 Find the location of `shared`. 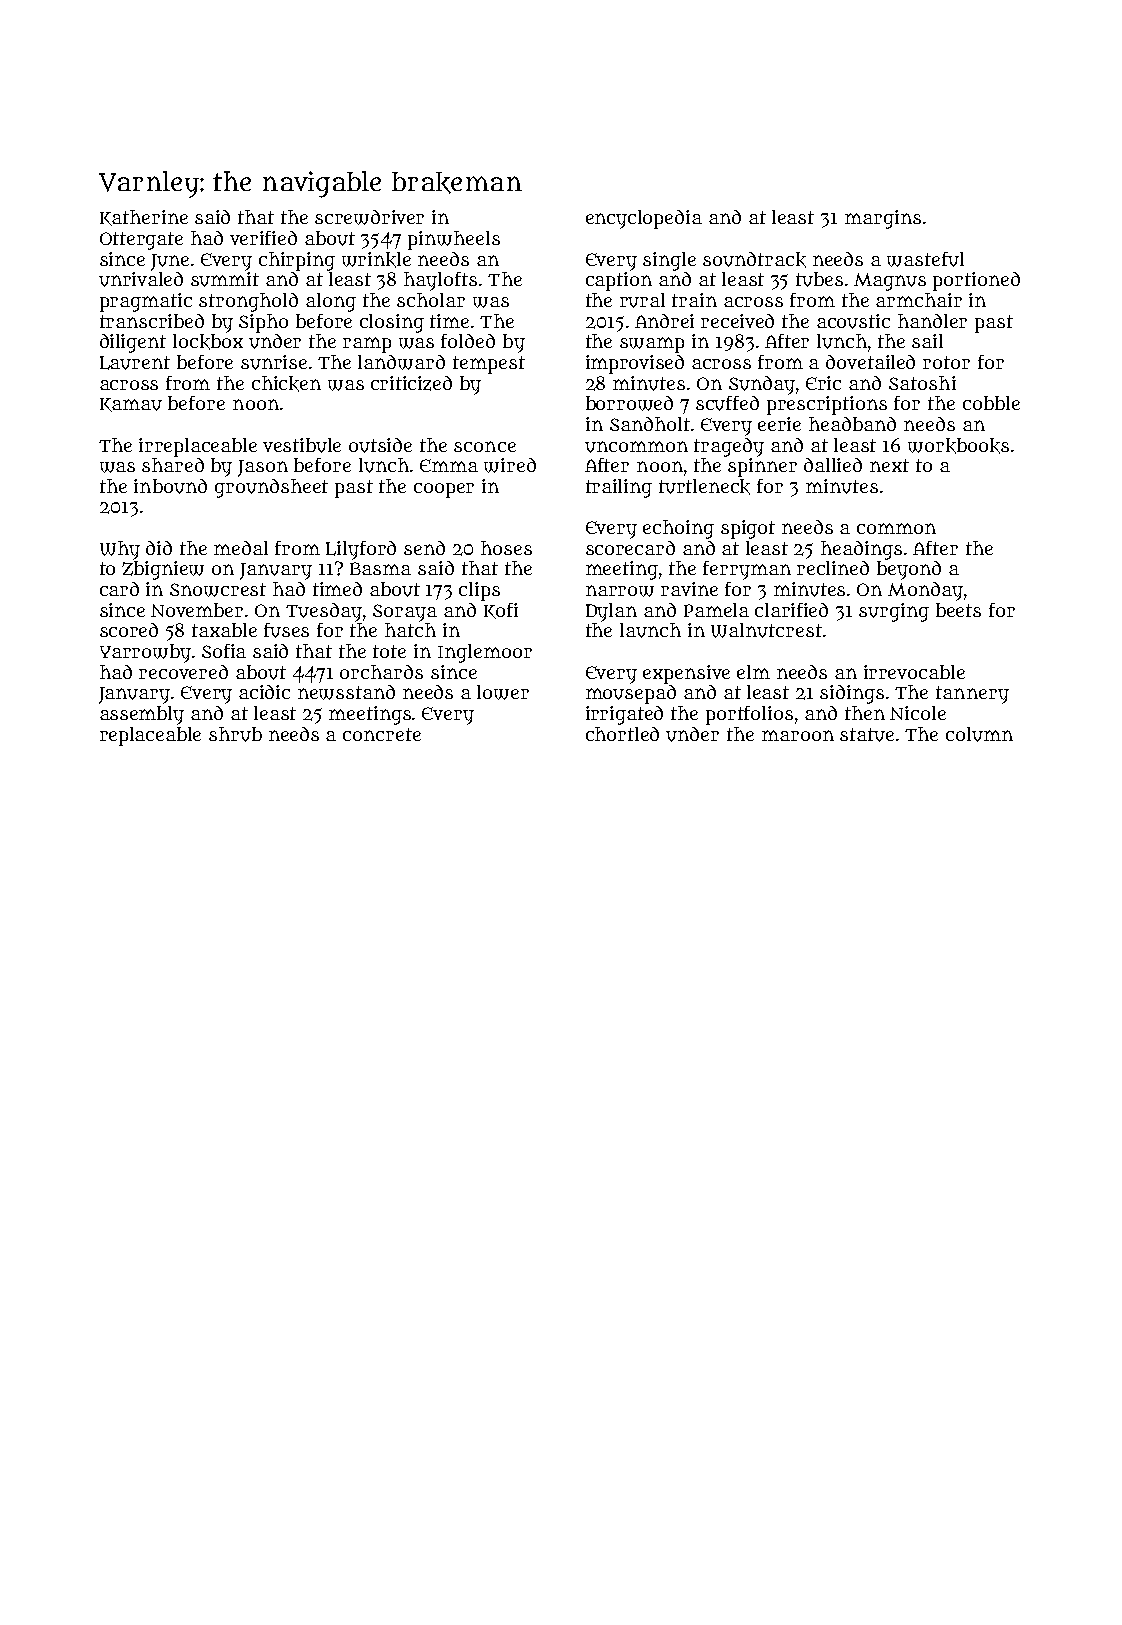

shared is located at coordinates (173, 465).
